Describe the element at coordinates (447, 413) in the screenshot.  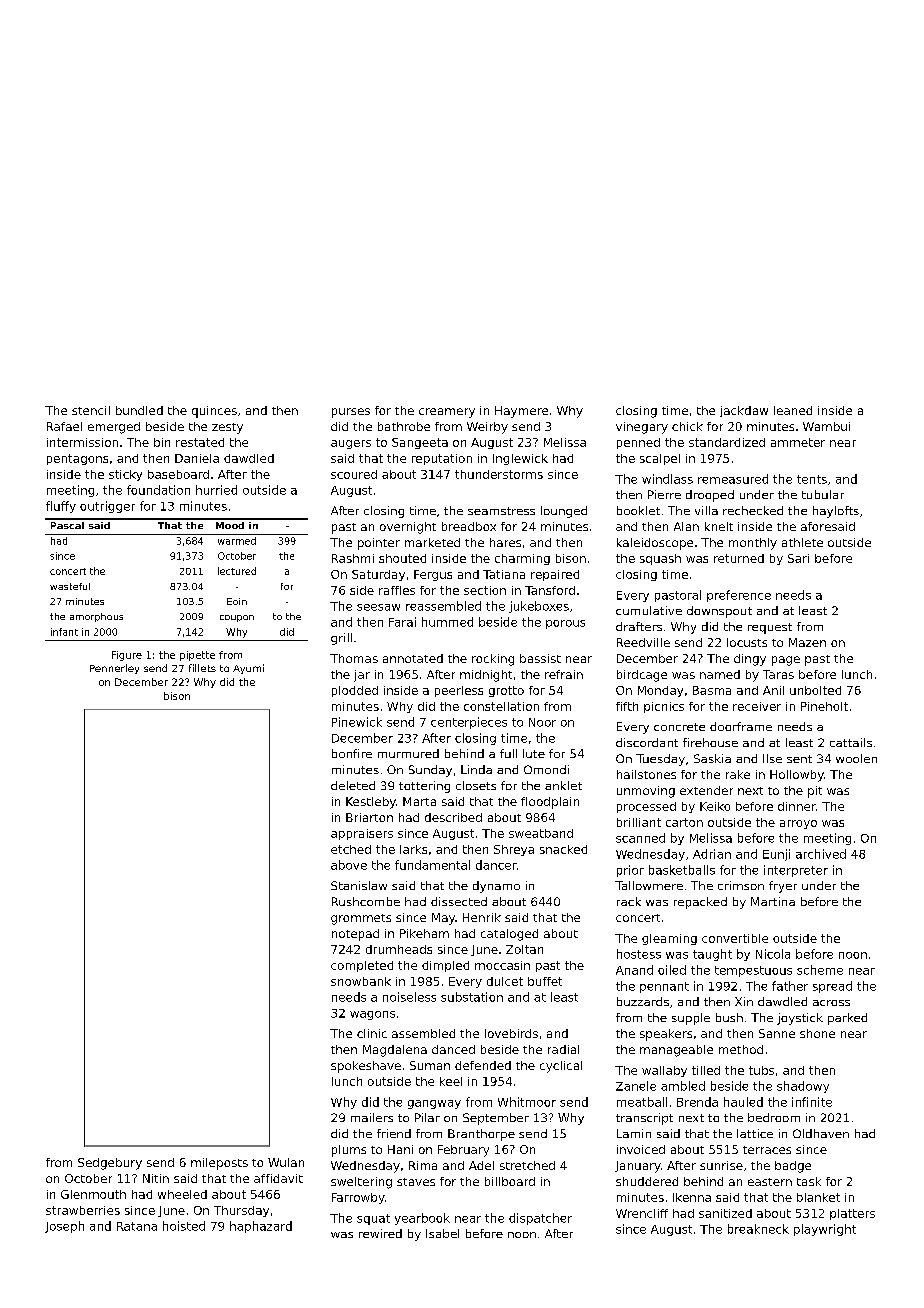
I see `creamery` at that location.
